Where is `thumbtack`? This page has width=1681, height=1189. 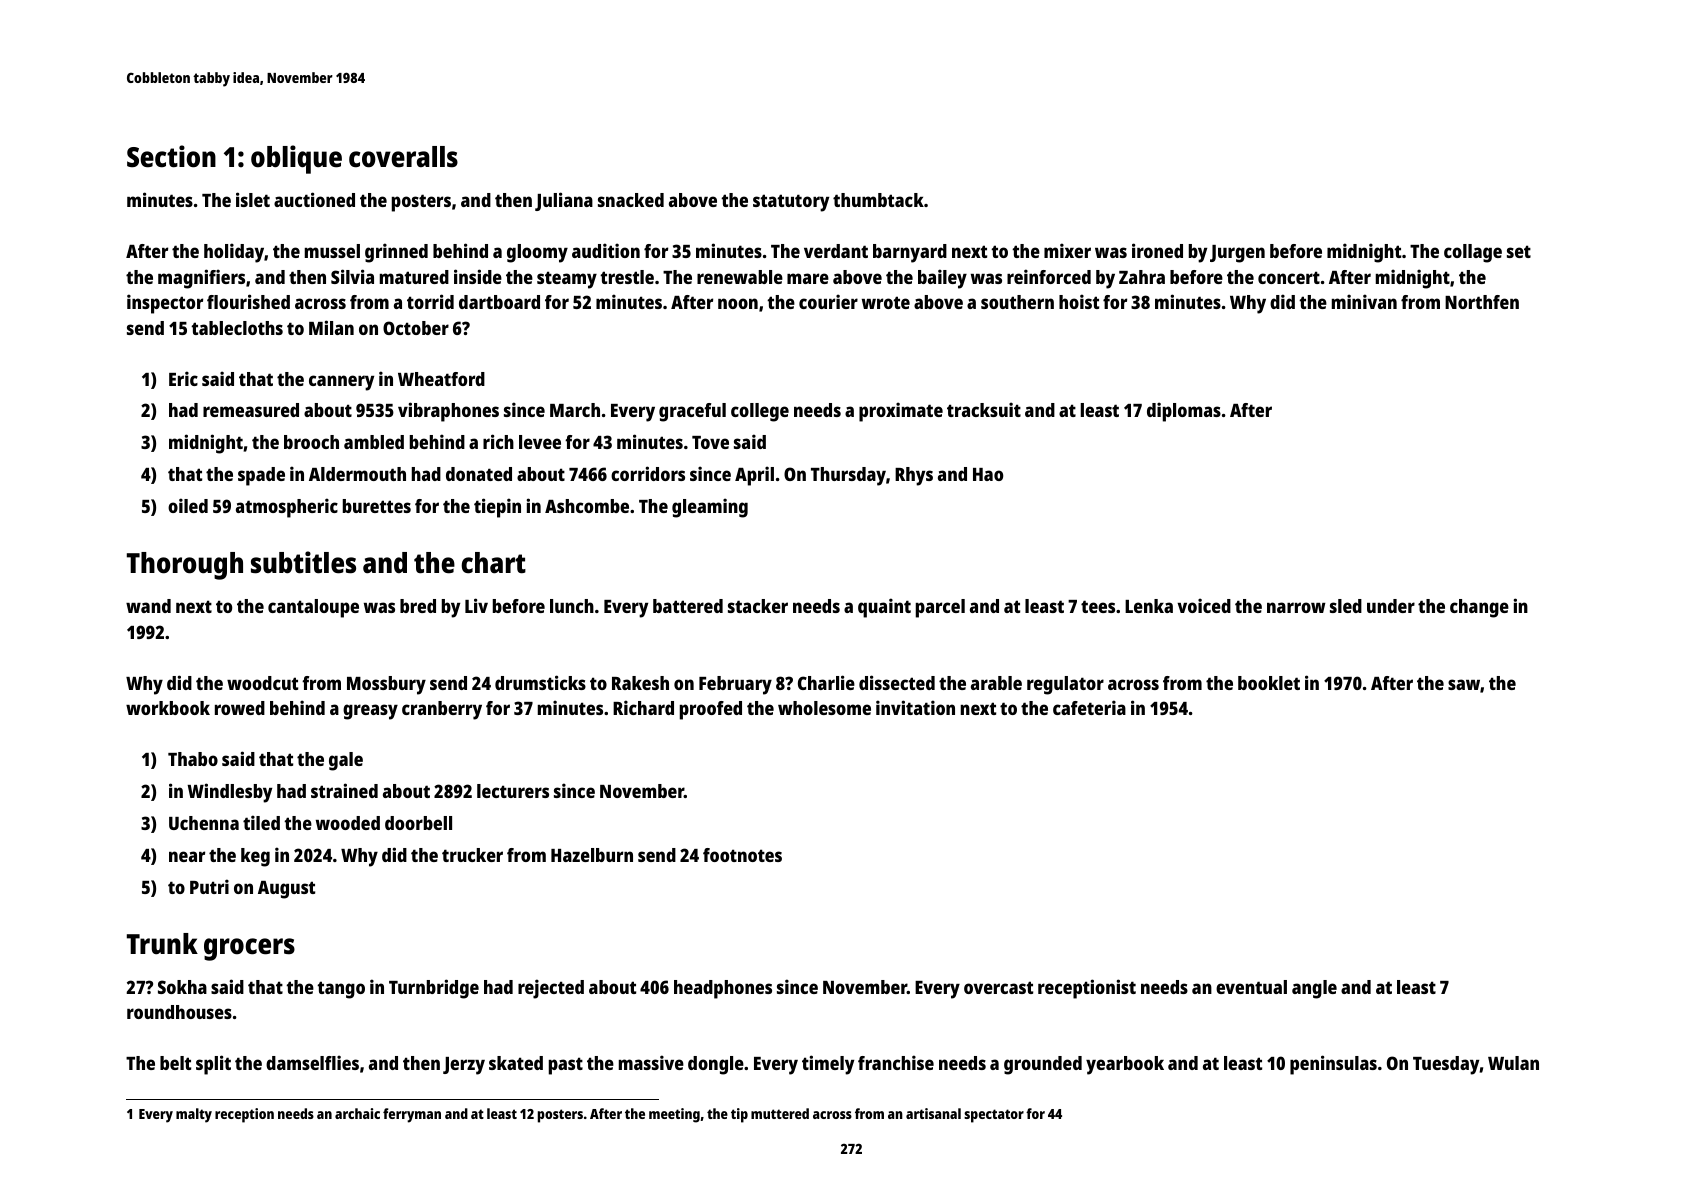
thumbtack is located at coordinates (878, 200).
